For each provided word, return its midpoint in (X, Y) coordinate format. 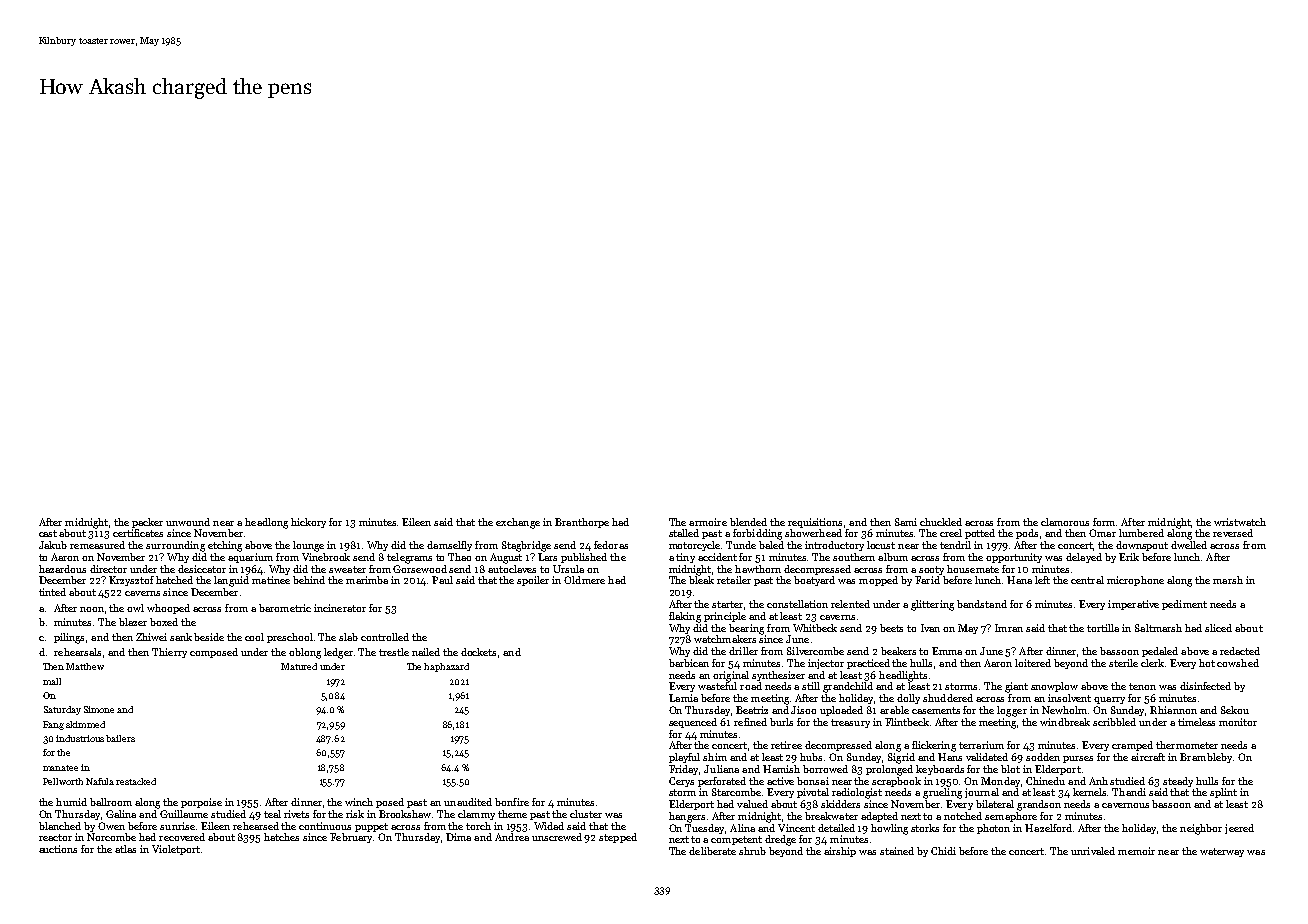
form (1104, 522)
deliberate (712, 851)
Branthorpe (582, 523)
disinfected (1205, 686)
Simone (99, 709)
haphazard (446, 667)
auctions (58, 849)
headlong (266, 523)
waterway (1222, 852)
